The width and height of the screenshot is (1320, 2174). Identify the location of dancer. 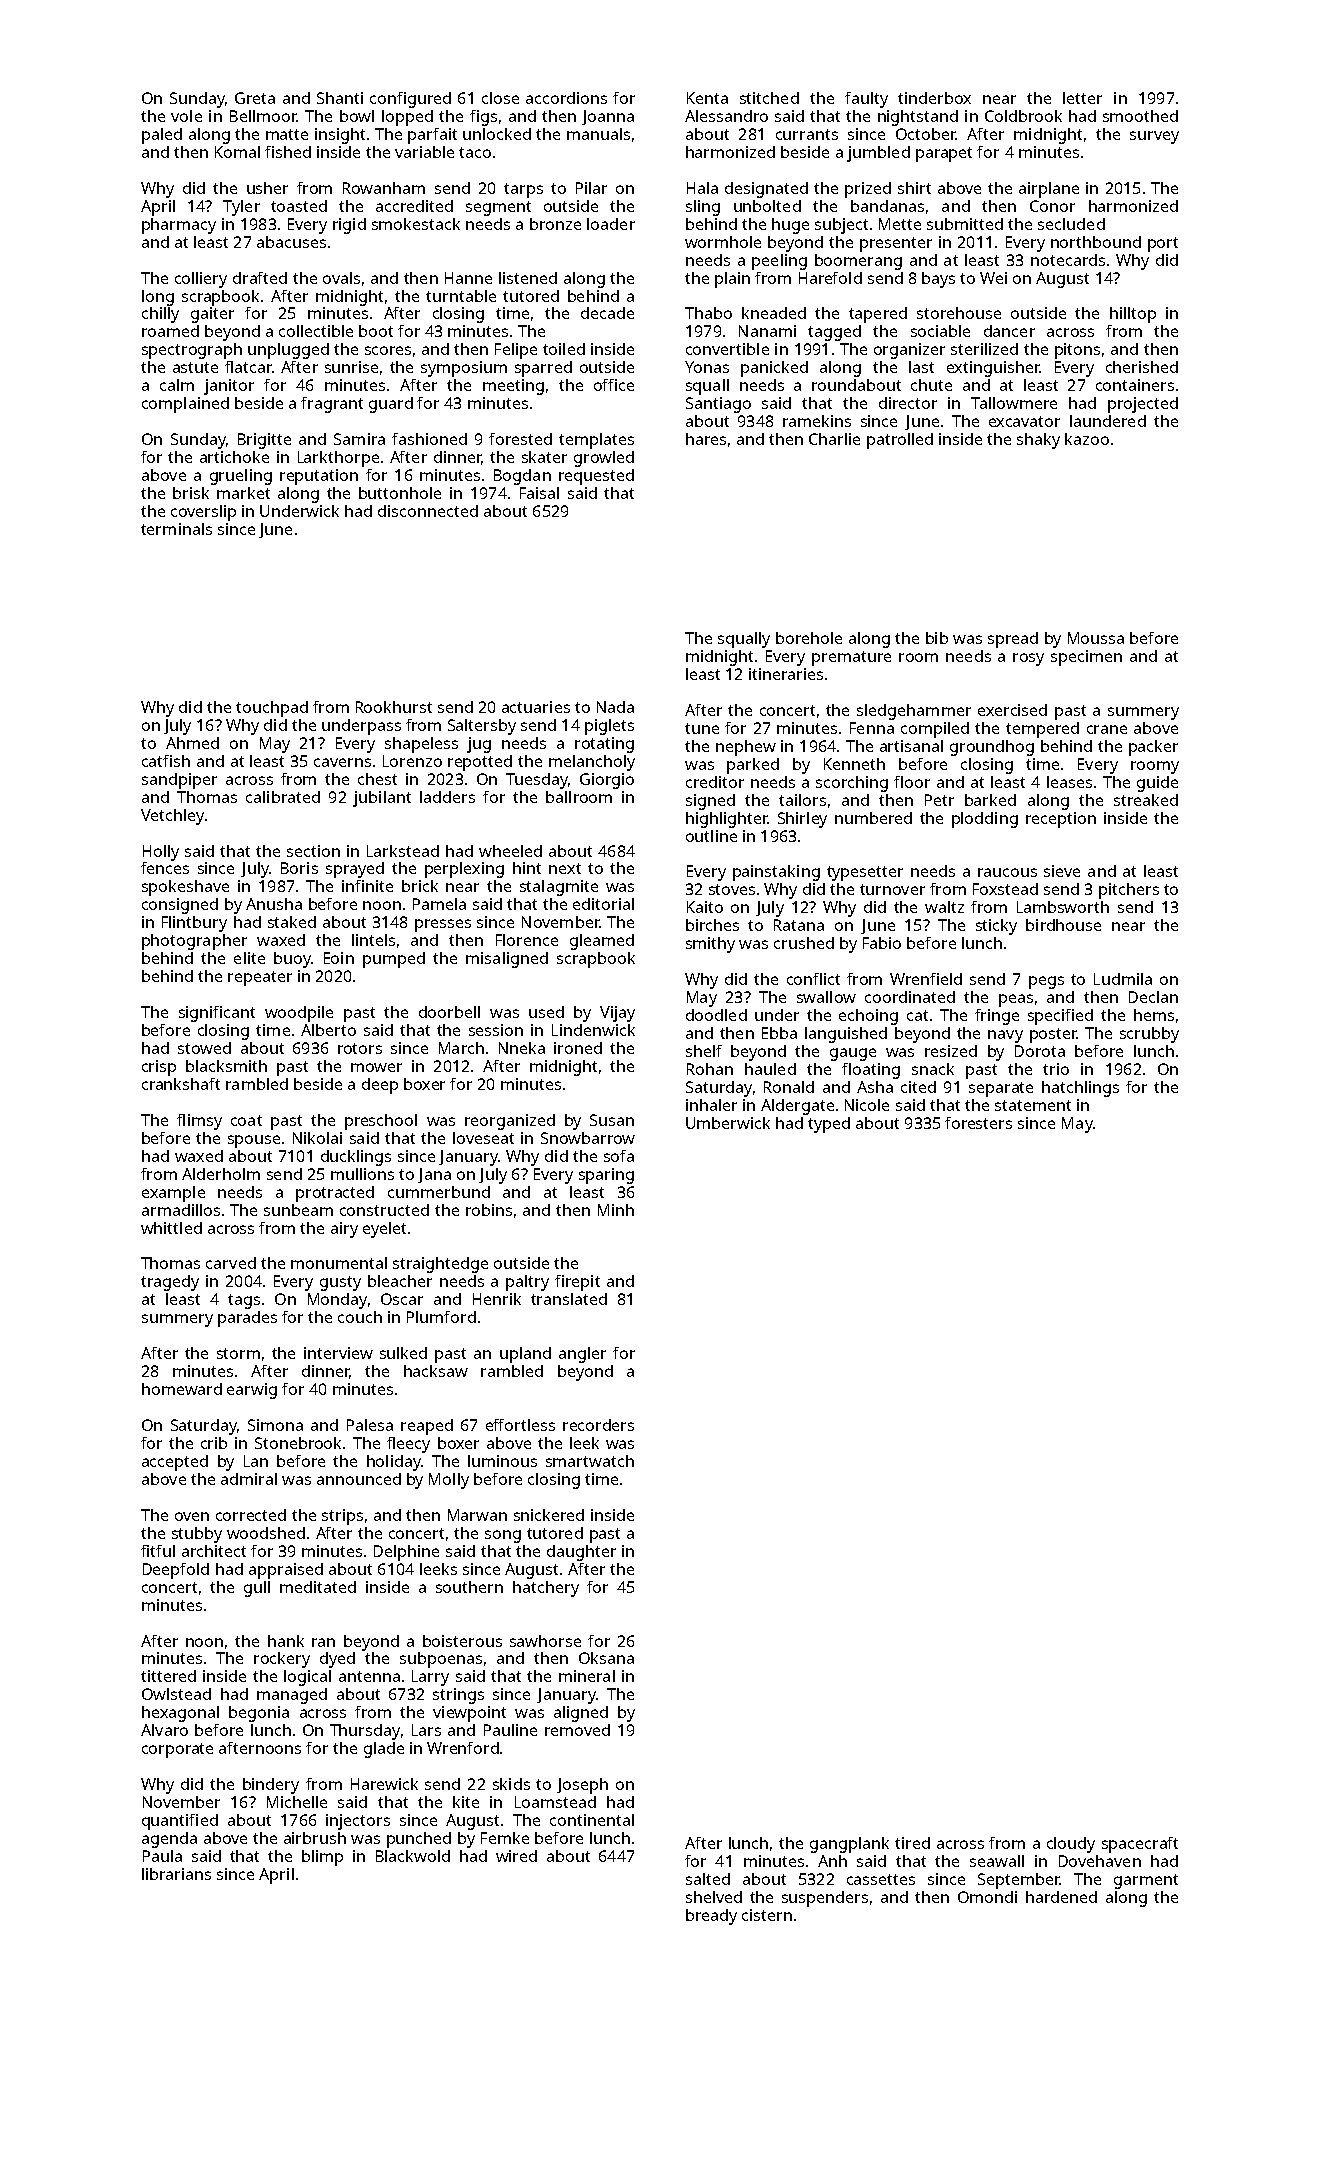
(1009, 331).
